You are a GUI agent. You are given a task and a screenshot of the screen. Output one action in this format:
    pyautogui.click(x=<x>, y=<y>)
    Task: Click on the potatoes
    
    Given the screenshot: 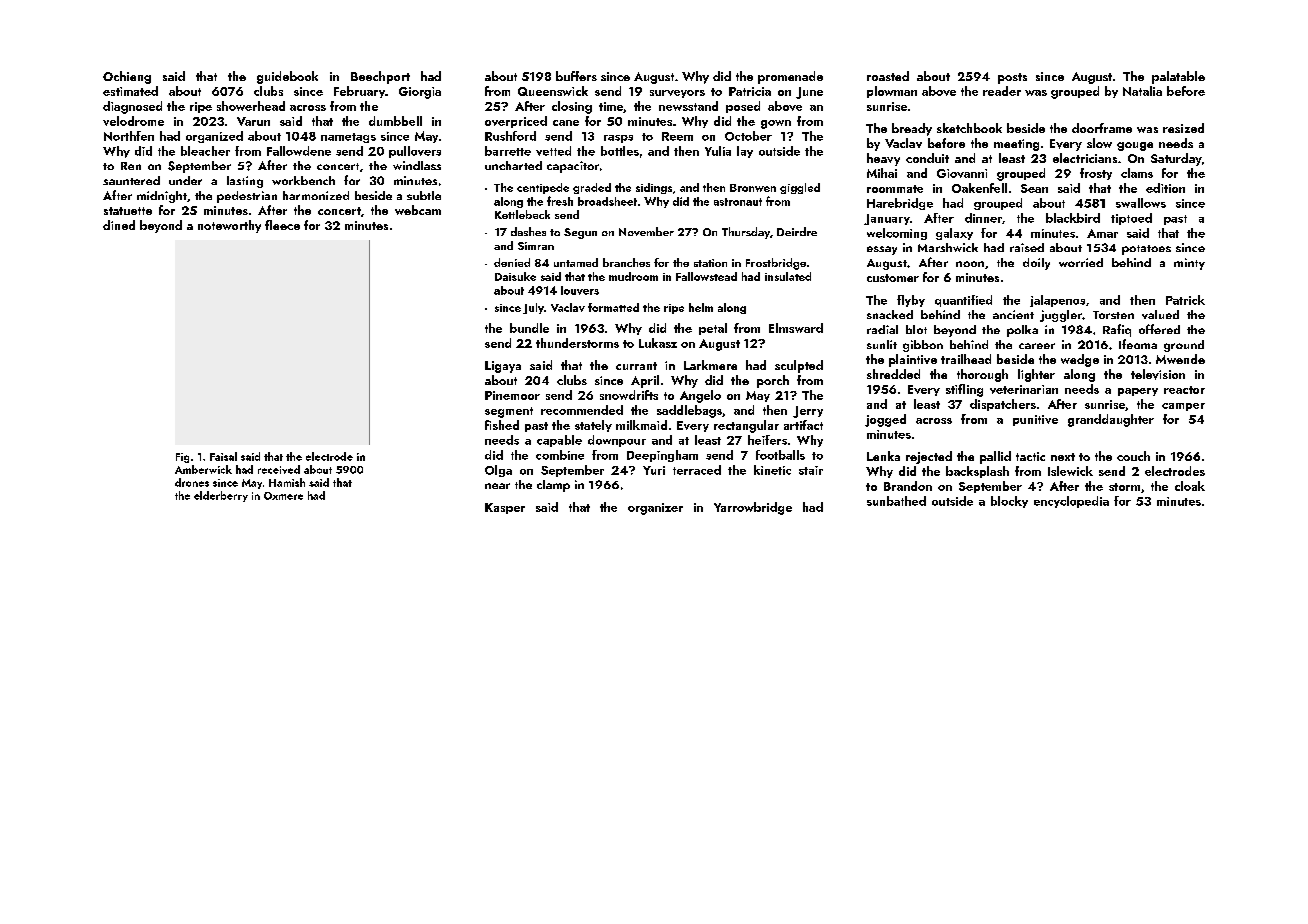 What is the action you would take?
    pyautogui.click(x=1146, y=250)
